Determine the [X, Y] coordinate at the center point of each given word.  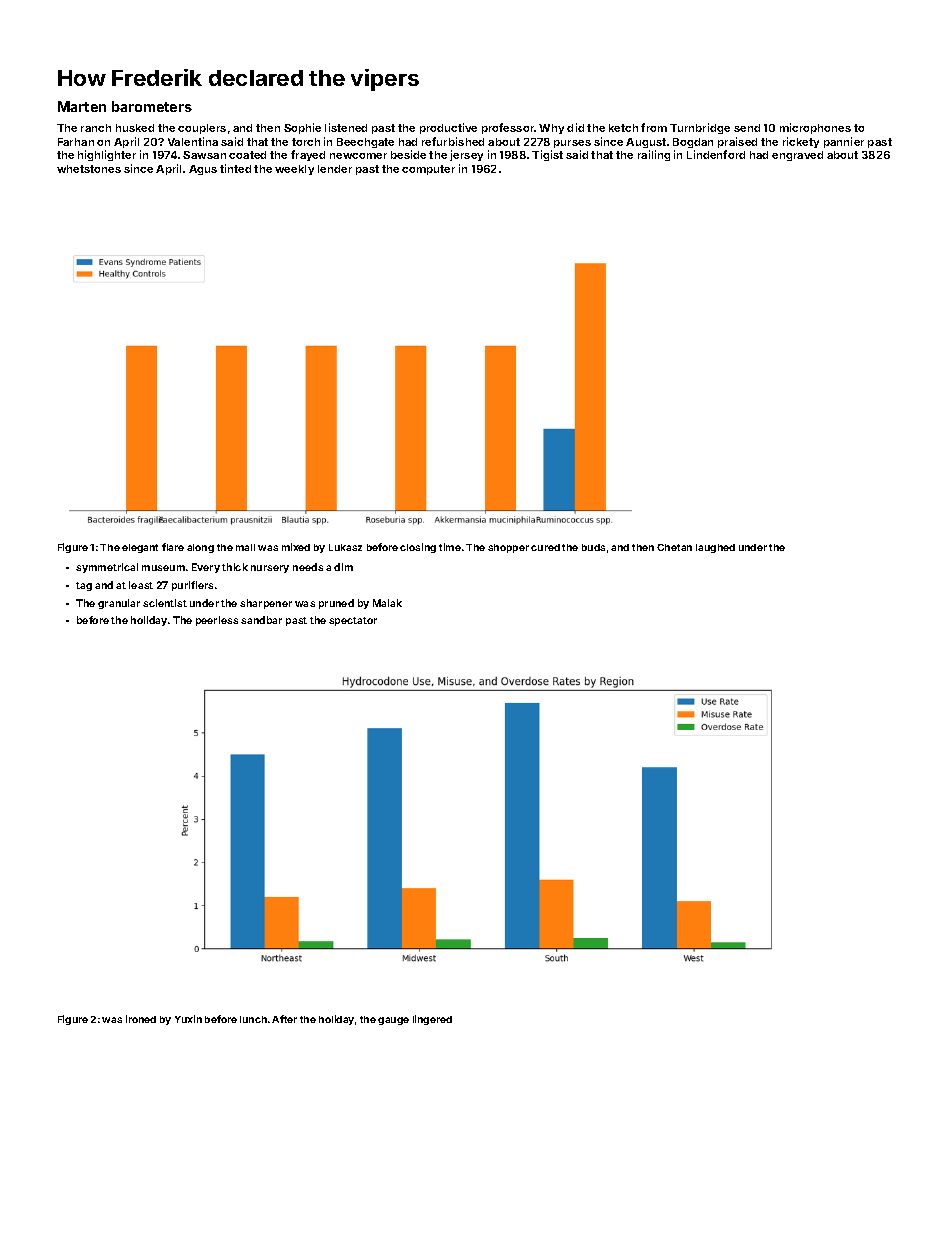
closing [418, 548]
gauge [393, 1021]
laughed [715, 548]
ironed [141, 1019]
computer [428, 170]
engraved [797, 156]
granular [119, 604]
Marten [82, 106]
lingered [432, 1020]
